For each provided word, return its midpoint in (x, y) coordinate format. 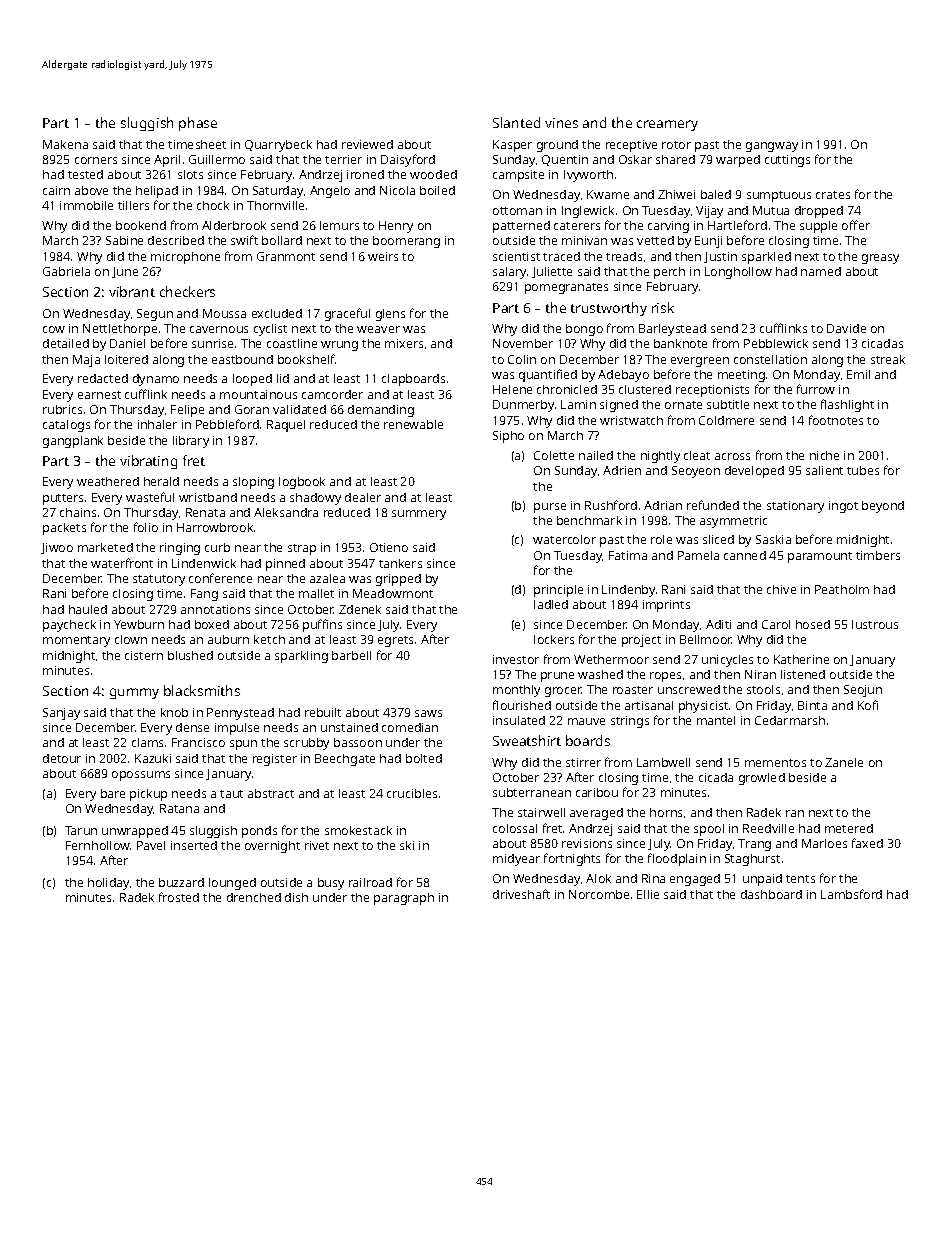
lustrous (875, 624)
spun (243, 745)
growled (762, 779)
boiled (437, 190)
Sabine (124, 240)
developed (754, 472)
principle (558, 591)
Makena (65, 144)
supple (818, 227)
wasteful (150, 497)
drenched (254, 897)
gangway (772, 147)
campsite (518, 176)
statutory (159, 580)
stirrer (583, 762)
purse (550, 508)
